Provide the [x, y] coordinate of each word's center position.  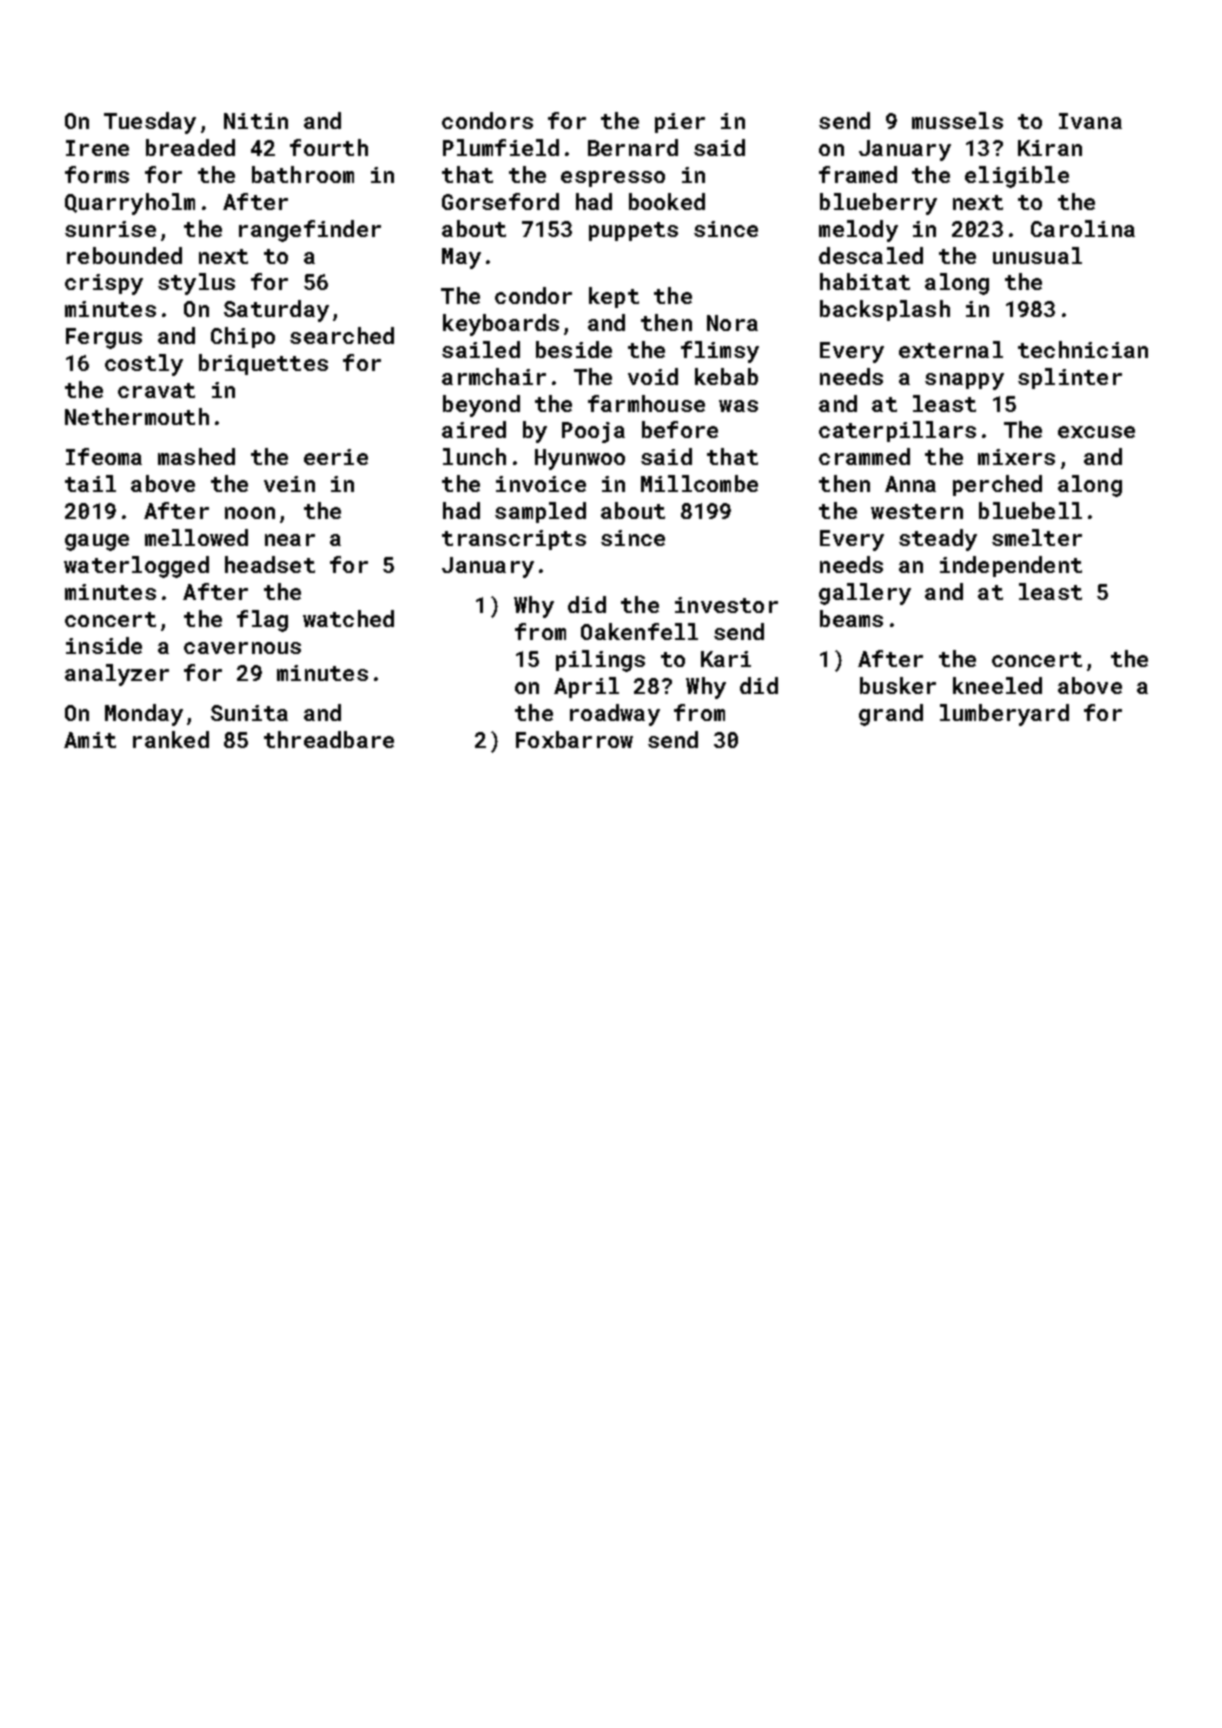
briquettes [263, 364]
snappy [964, 381]
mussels [957, 120]
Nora [732, 323]
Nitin [256, 121]
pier [680, 123]
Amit [90, 740]
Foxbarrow [574, 739]
